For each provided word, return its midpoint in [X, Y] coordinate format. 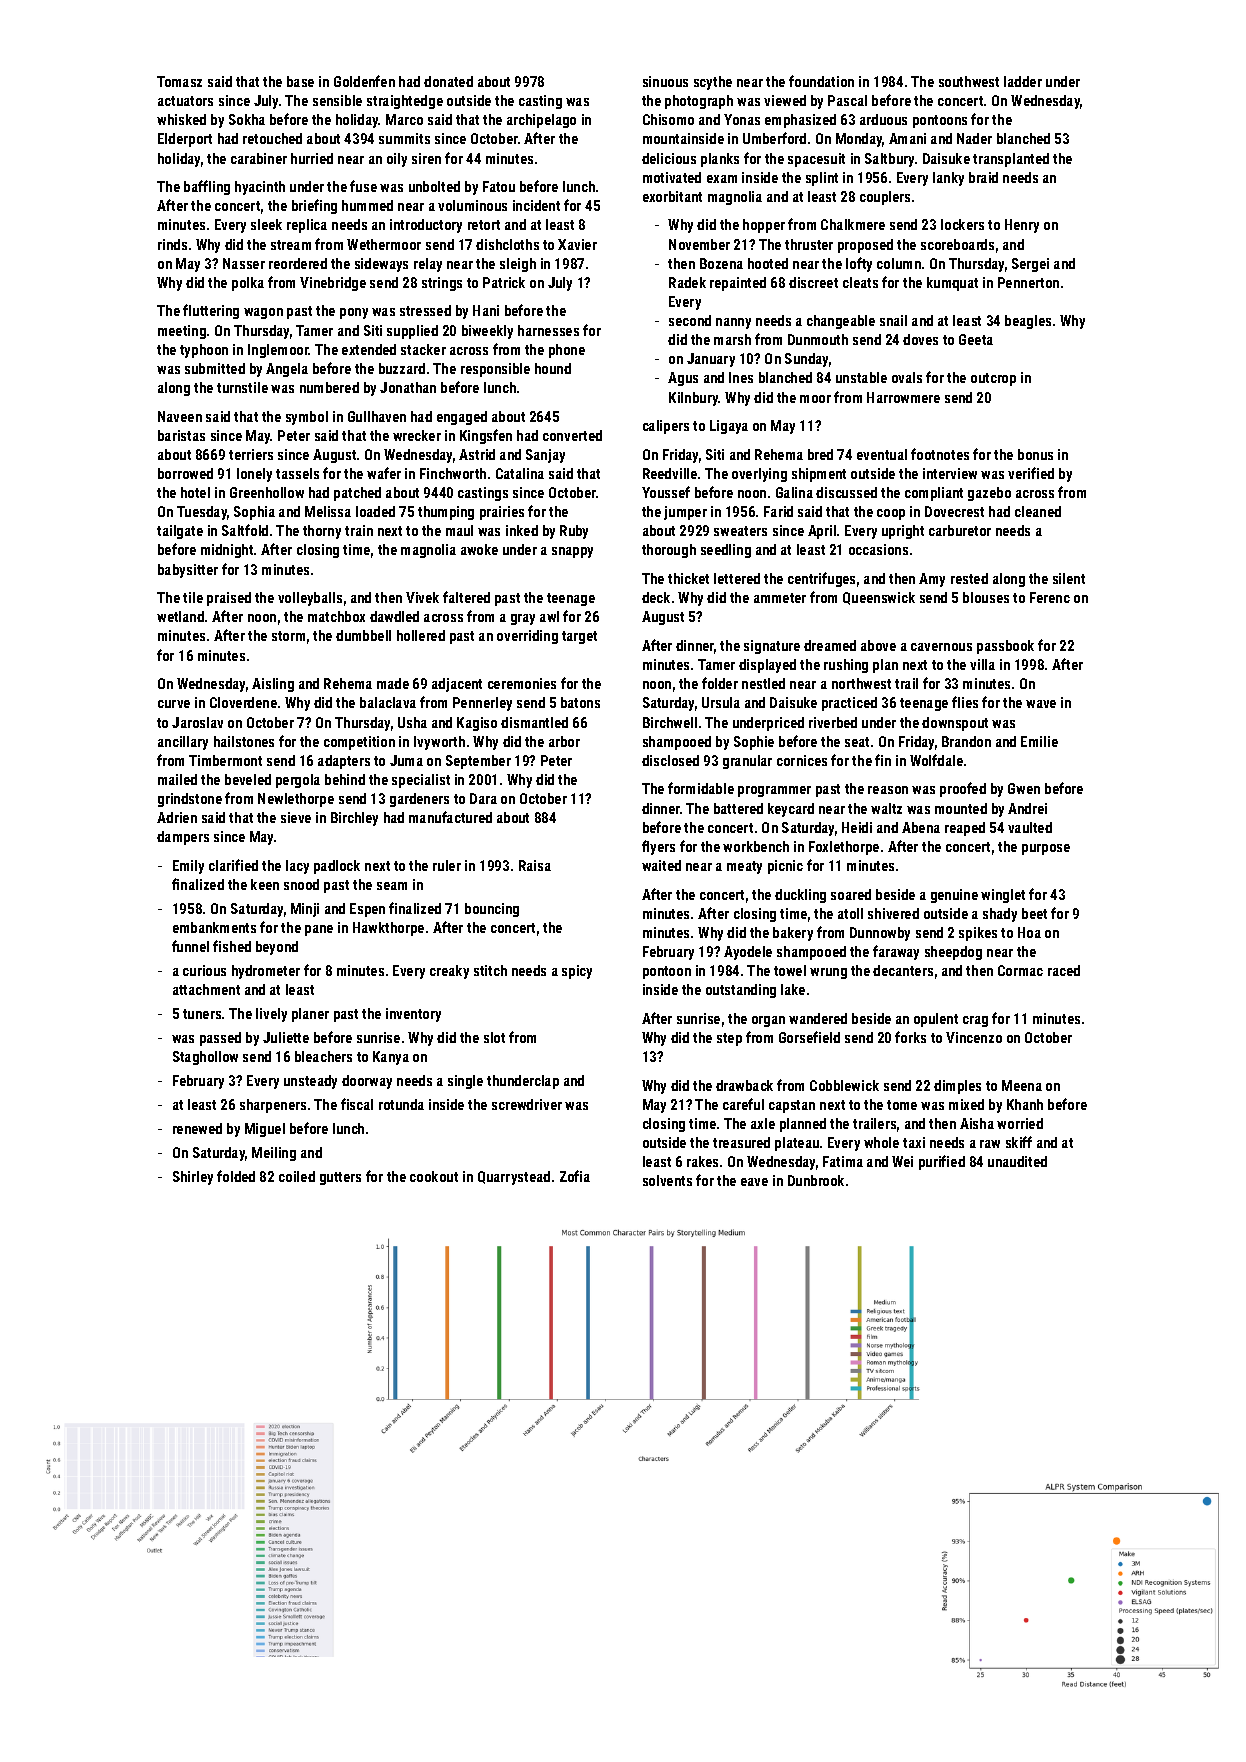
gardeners [419, 800]
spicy [577, 972]
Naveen [180, 416]
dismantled [534, 722]
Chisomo [668, 119]
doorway [367, 1082]
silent [1069, 578]
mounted [961, 808]
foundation [821, 81]
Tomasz [179, 81]
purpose [1046, 849]
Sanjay [545, 456]
